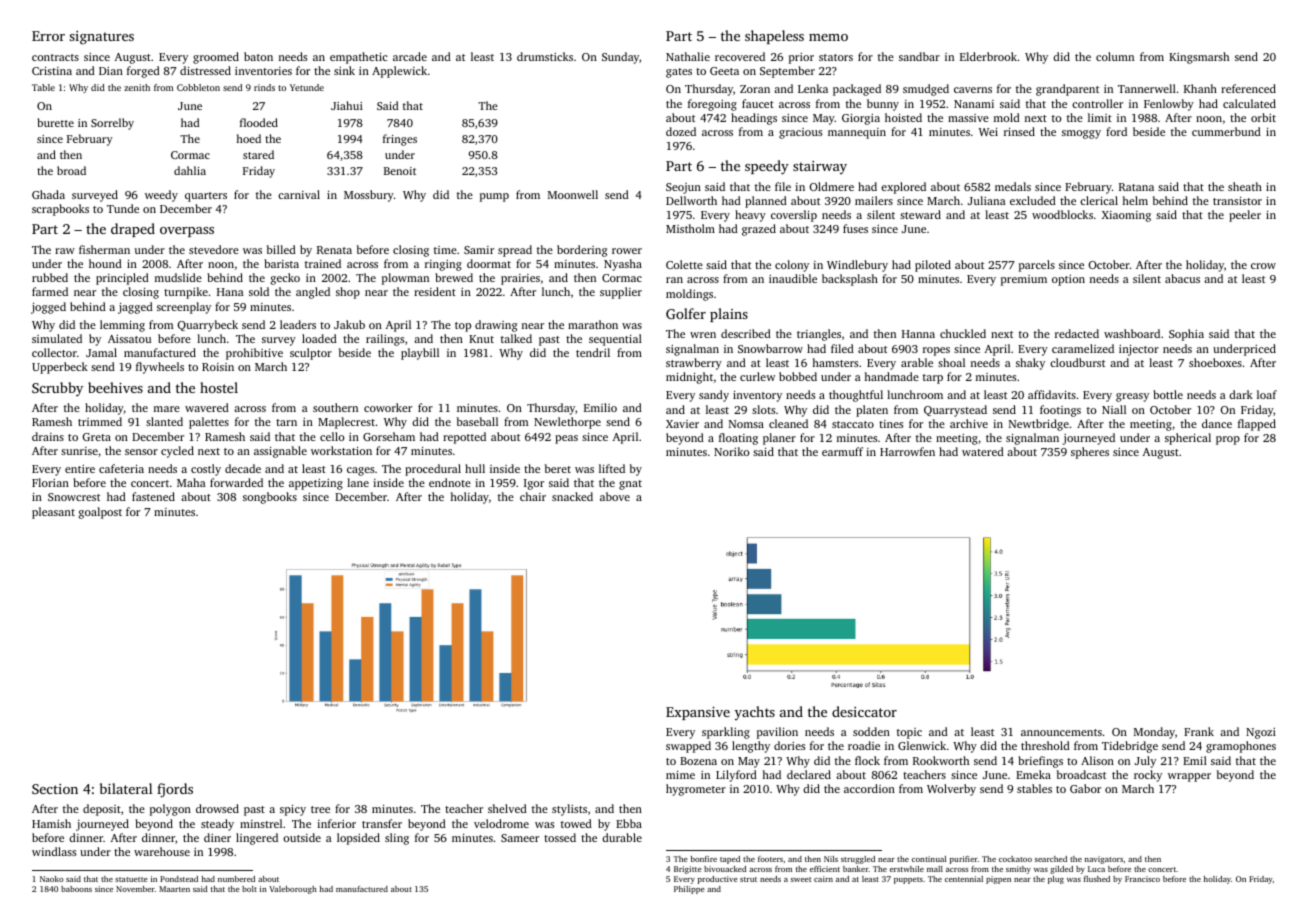 The width and height of the page is (1308, 924). What do you see at coordinates (298, 324) in the page?
I see `leaders` at bounding box center [298, 324].
